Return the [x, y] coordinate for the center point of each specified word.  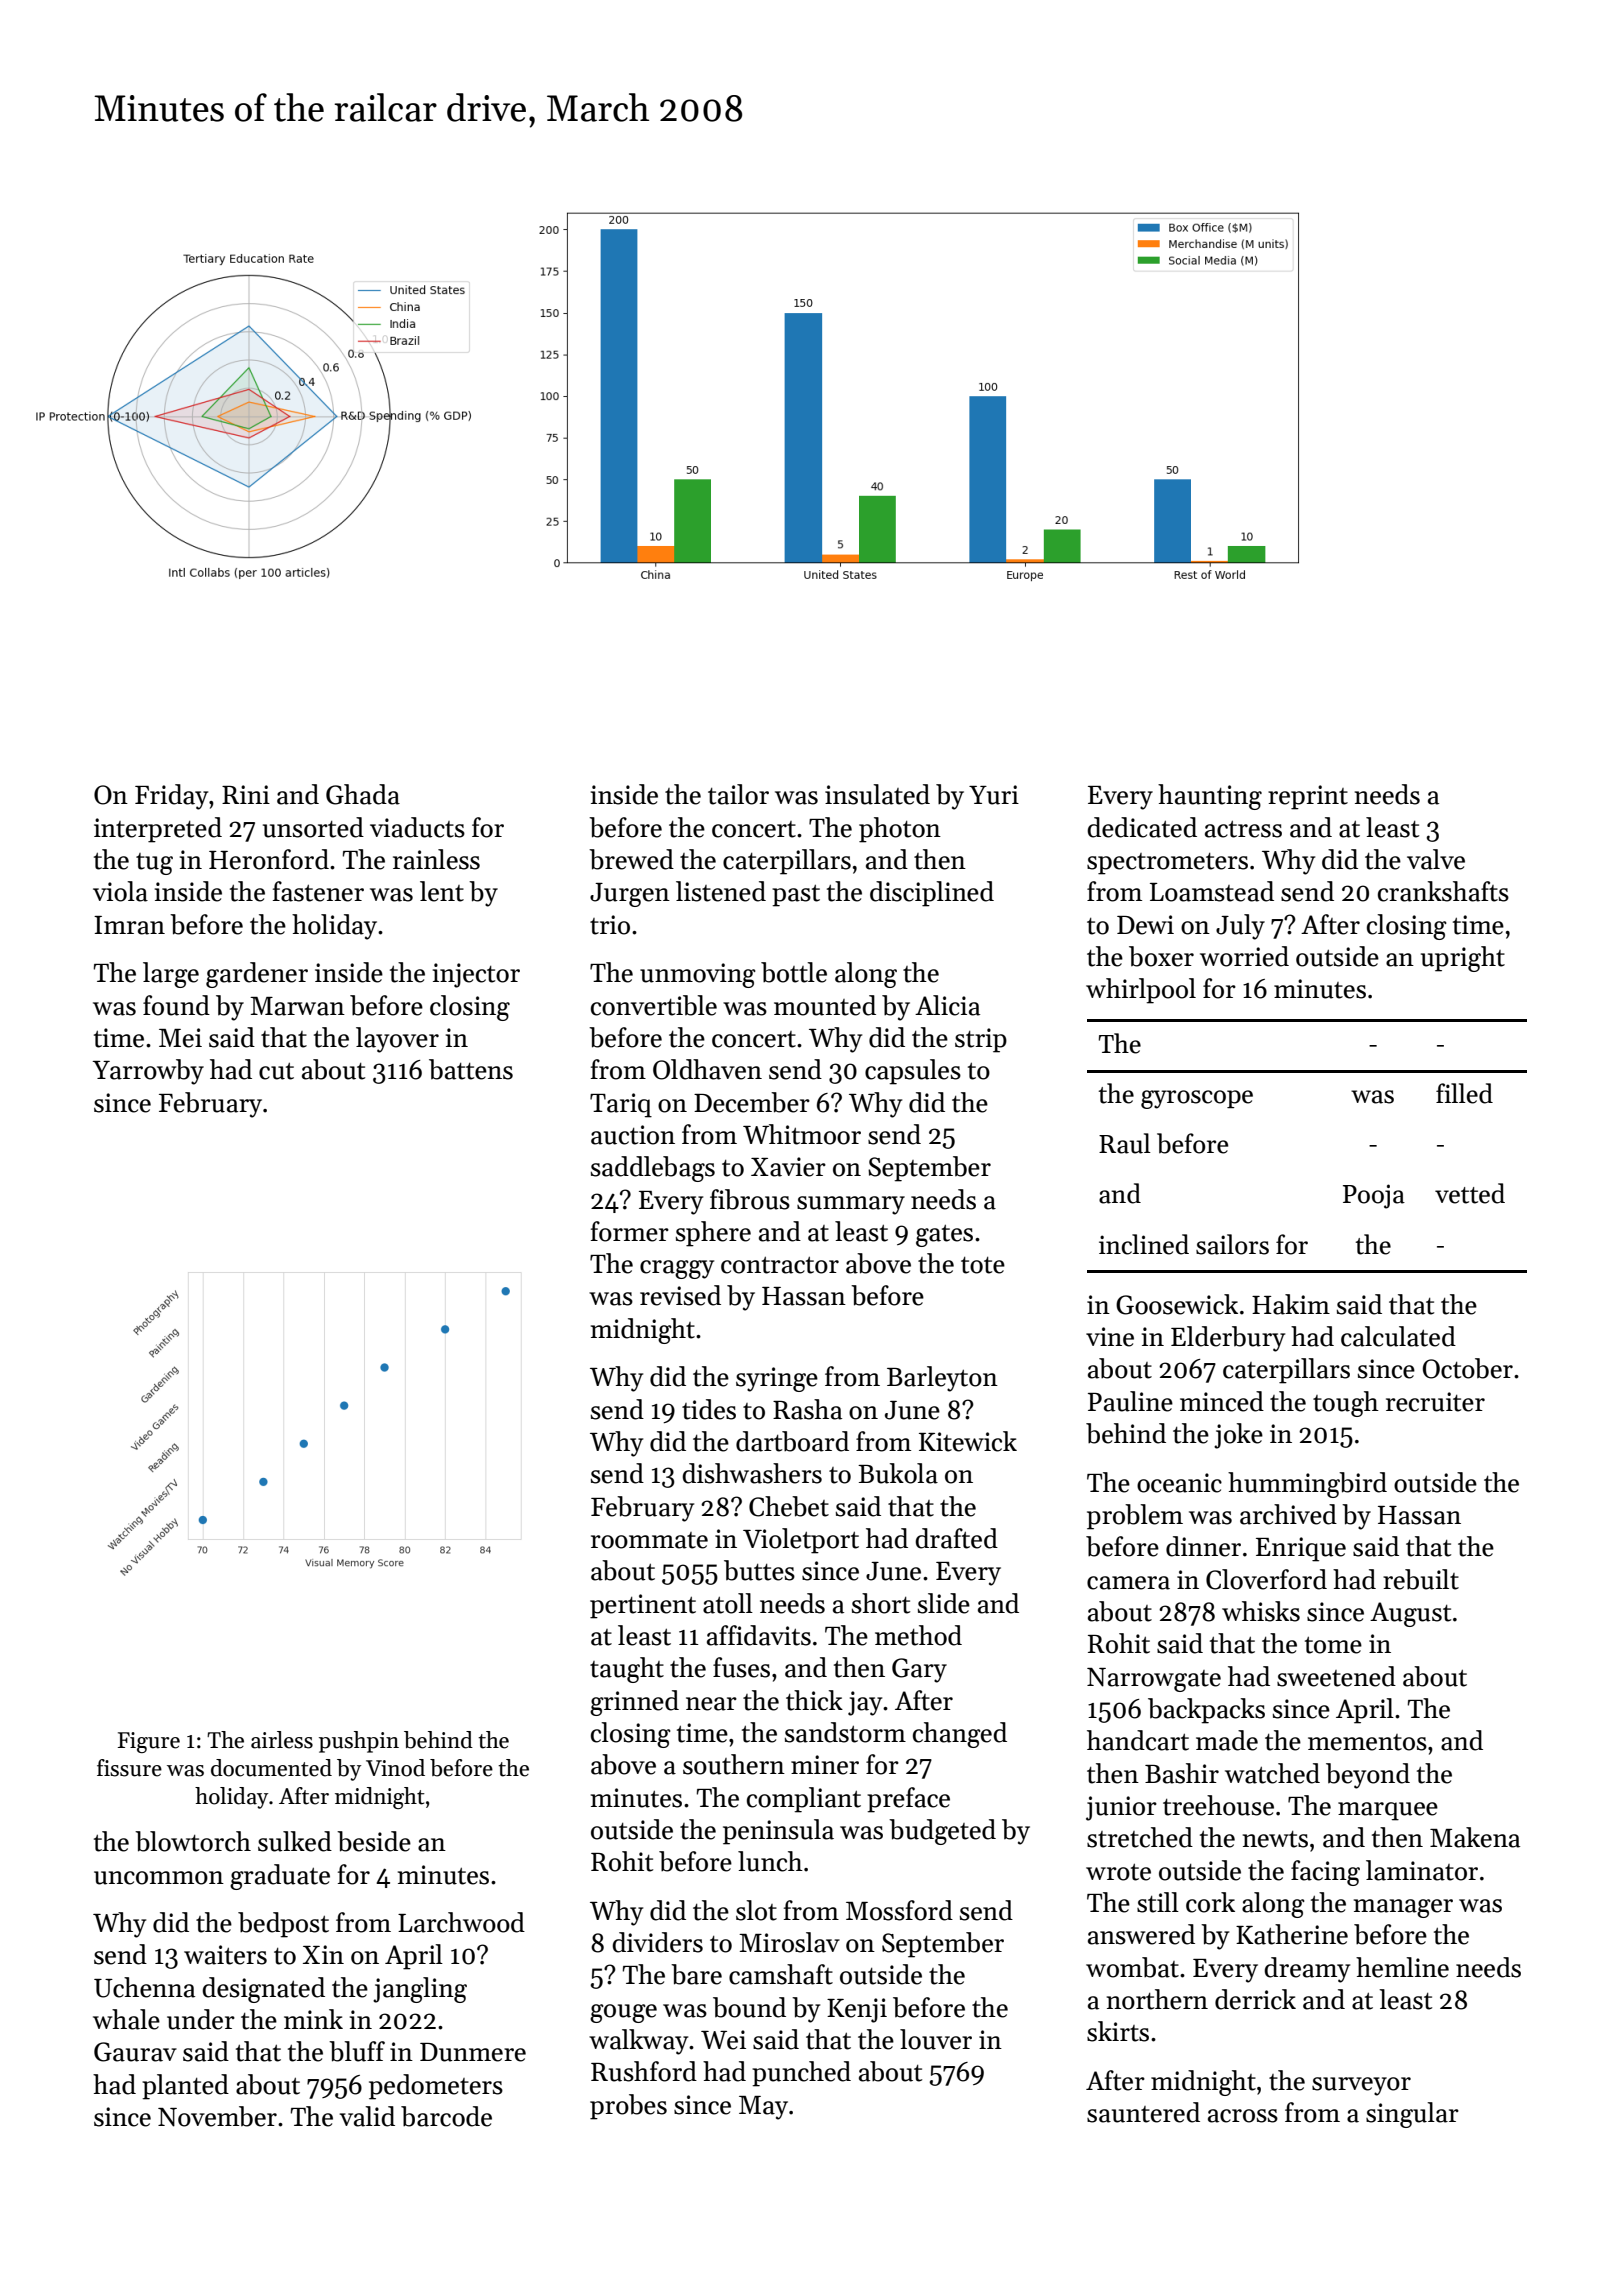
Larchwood [461, 1922]
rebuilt [1421, 1579]
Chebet [789, 1506]
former [630, 1231]
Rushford [644, 2071]
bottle [794, 972]
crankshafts [1443, 891]
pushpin [359, 1742]
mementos [1367, 1742]
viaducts [417, 827]
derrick [1255, 1999]
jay [865, 1703]
